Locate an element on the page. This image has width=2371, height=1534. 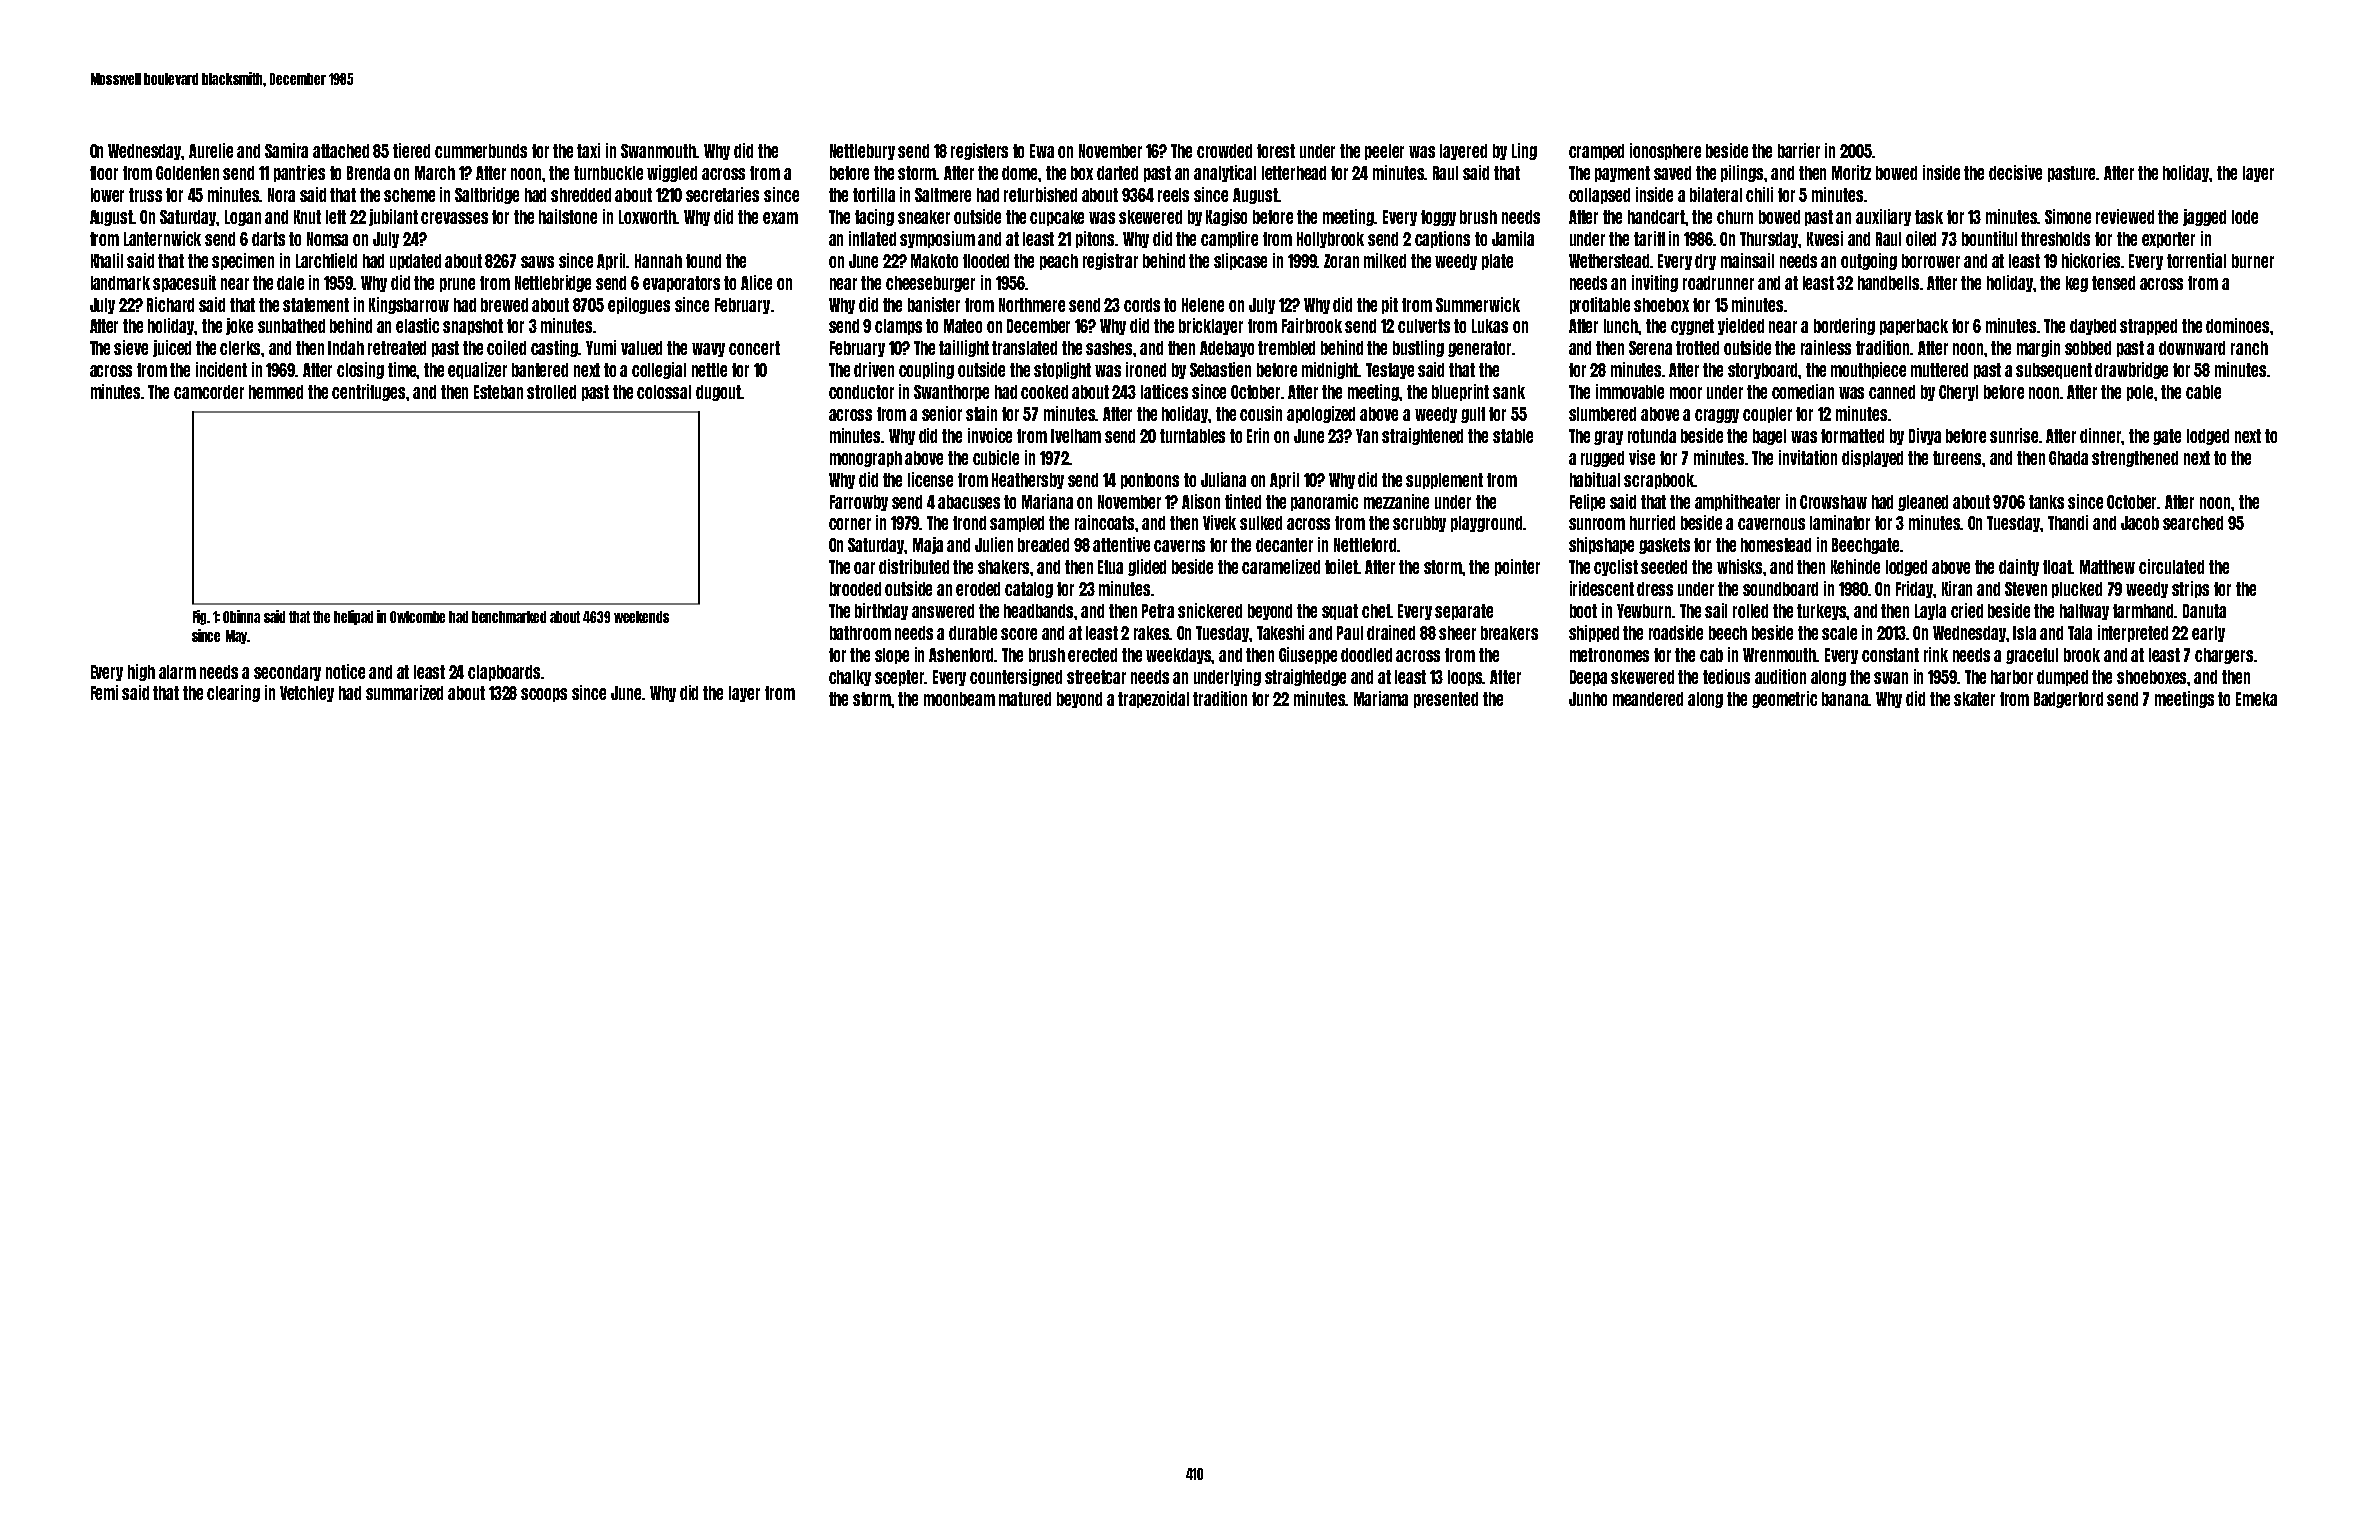
Knut is located at coordinates (307, 217).
